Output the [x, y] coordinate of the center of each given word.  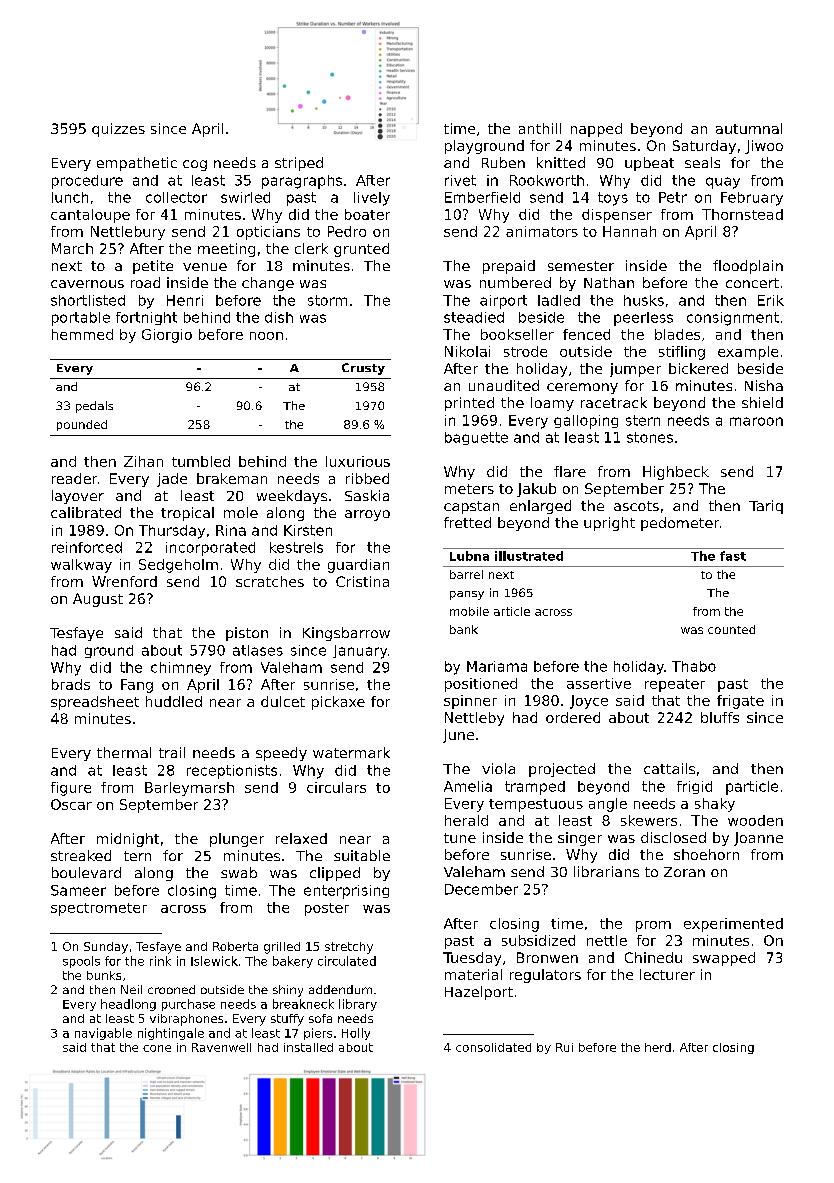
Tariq [766, 507]
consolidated [493, 1047]
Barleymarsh [189, 789]
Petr [673, 197]
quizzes [118, 130]
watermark [351, 752]
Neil [131, 989]
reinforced [87, 547]
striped [299, 164]
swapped [724, 959]
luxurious [358, 461]
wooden [755, 820]
